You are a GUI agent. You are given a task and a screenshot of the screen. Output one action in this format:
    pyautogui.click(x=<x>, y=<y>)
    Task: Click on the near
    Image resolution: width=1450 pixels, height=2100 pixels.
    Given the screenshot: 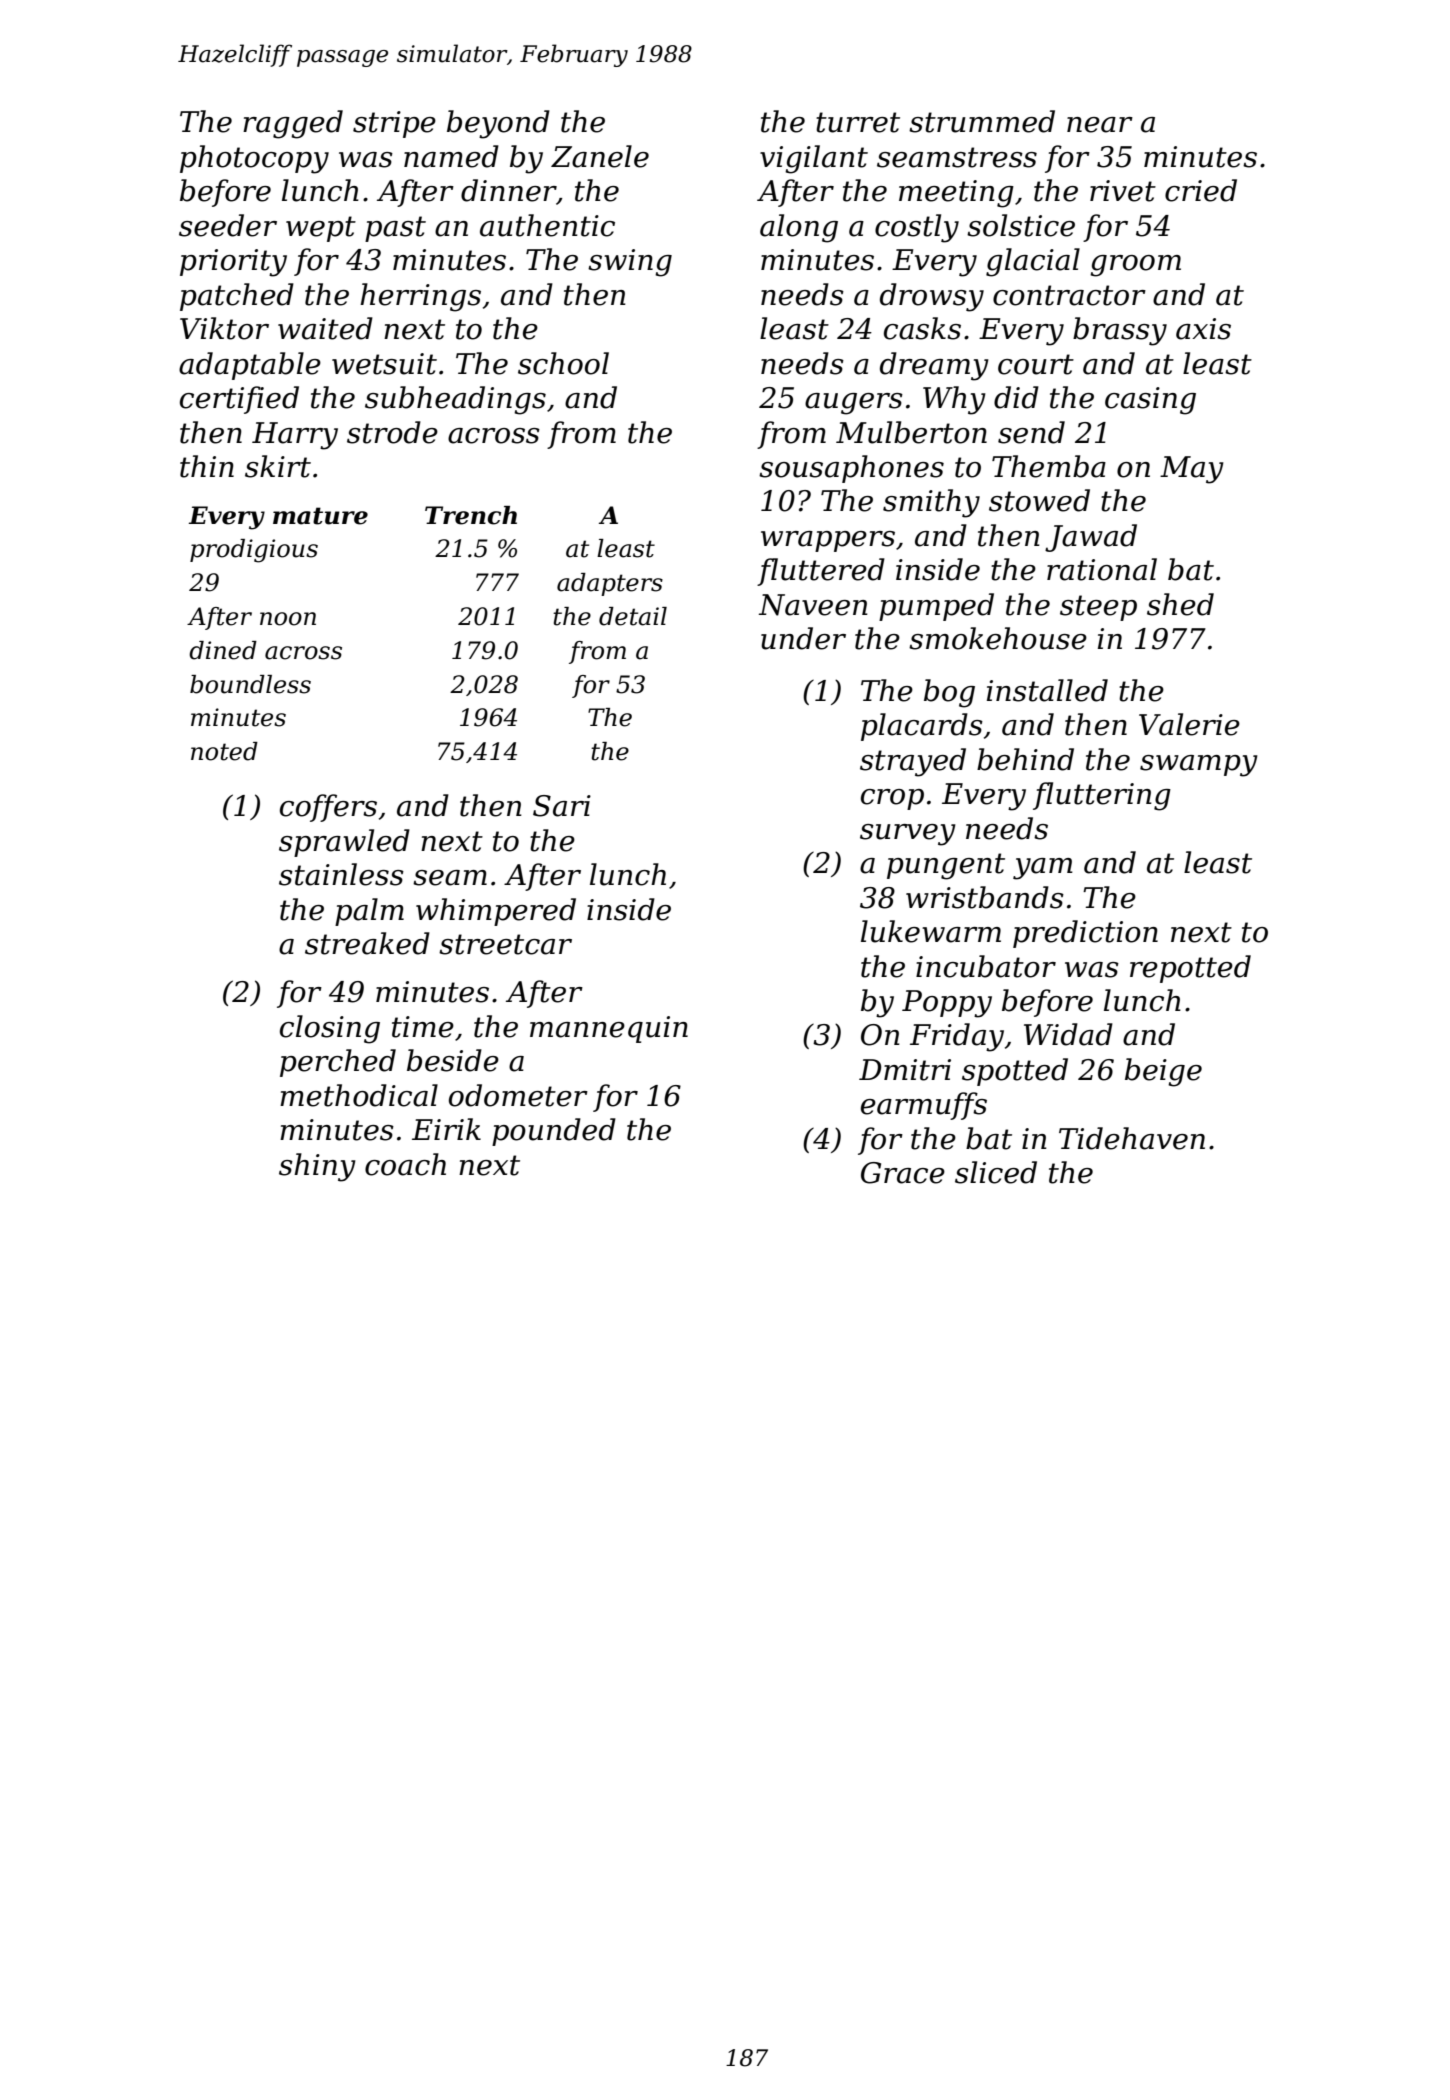 What is the action you would take?
    pyautogui.click(x=1100, y=125)
